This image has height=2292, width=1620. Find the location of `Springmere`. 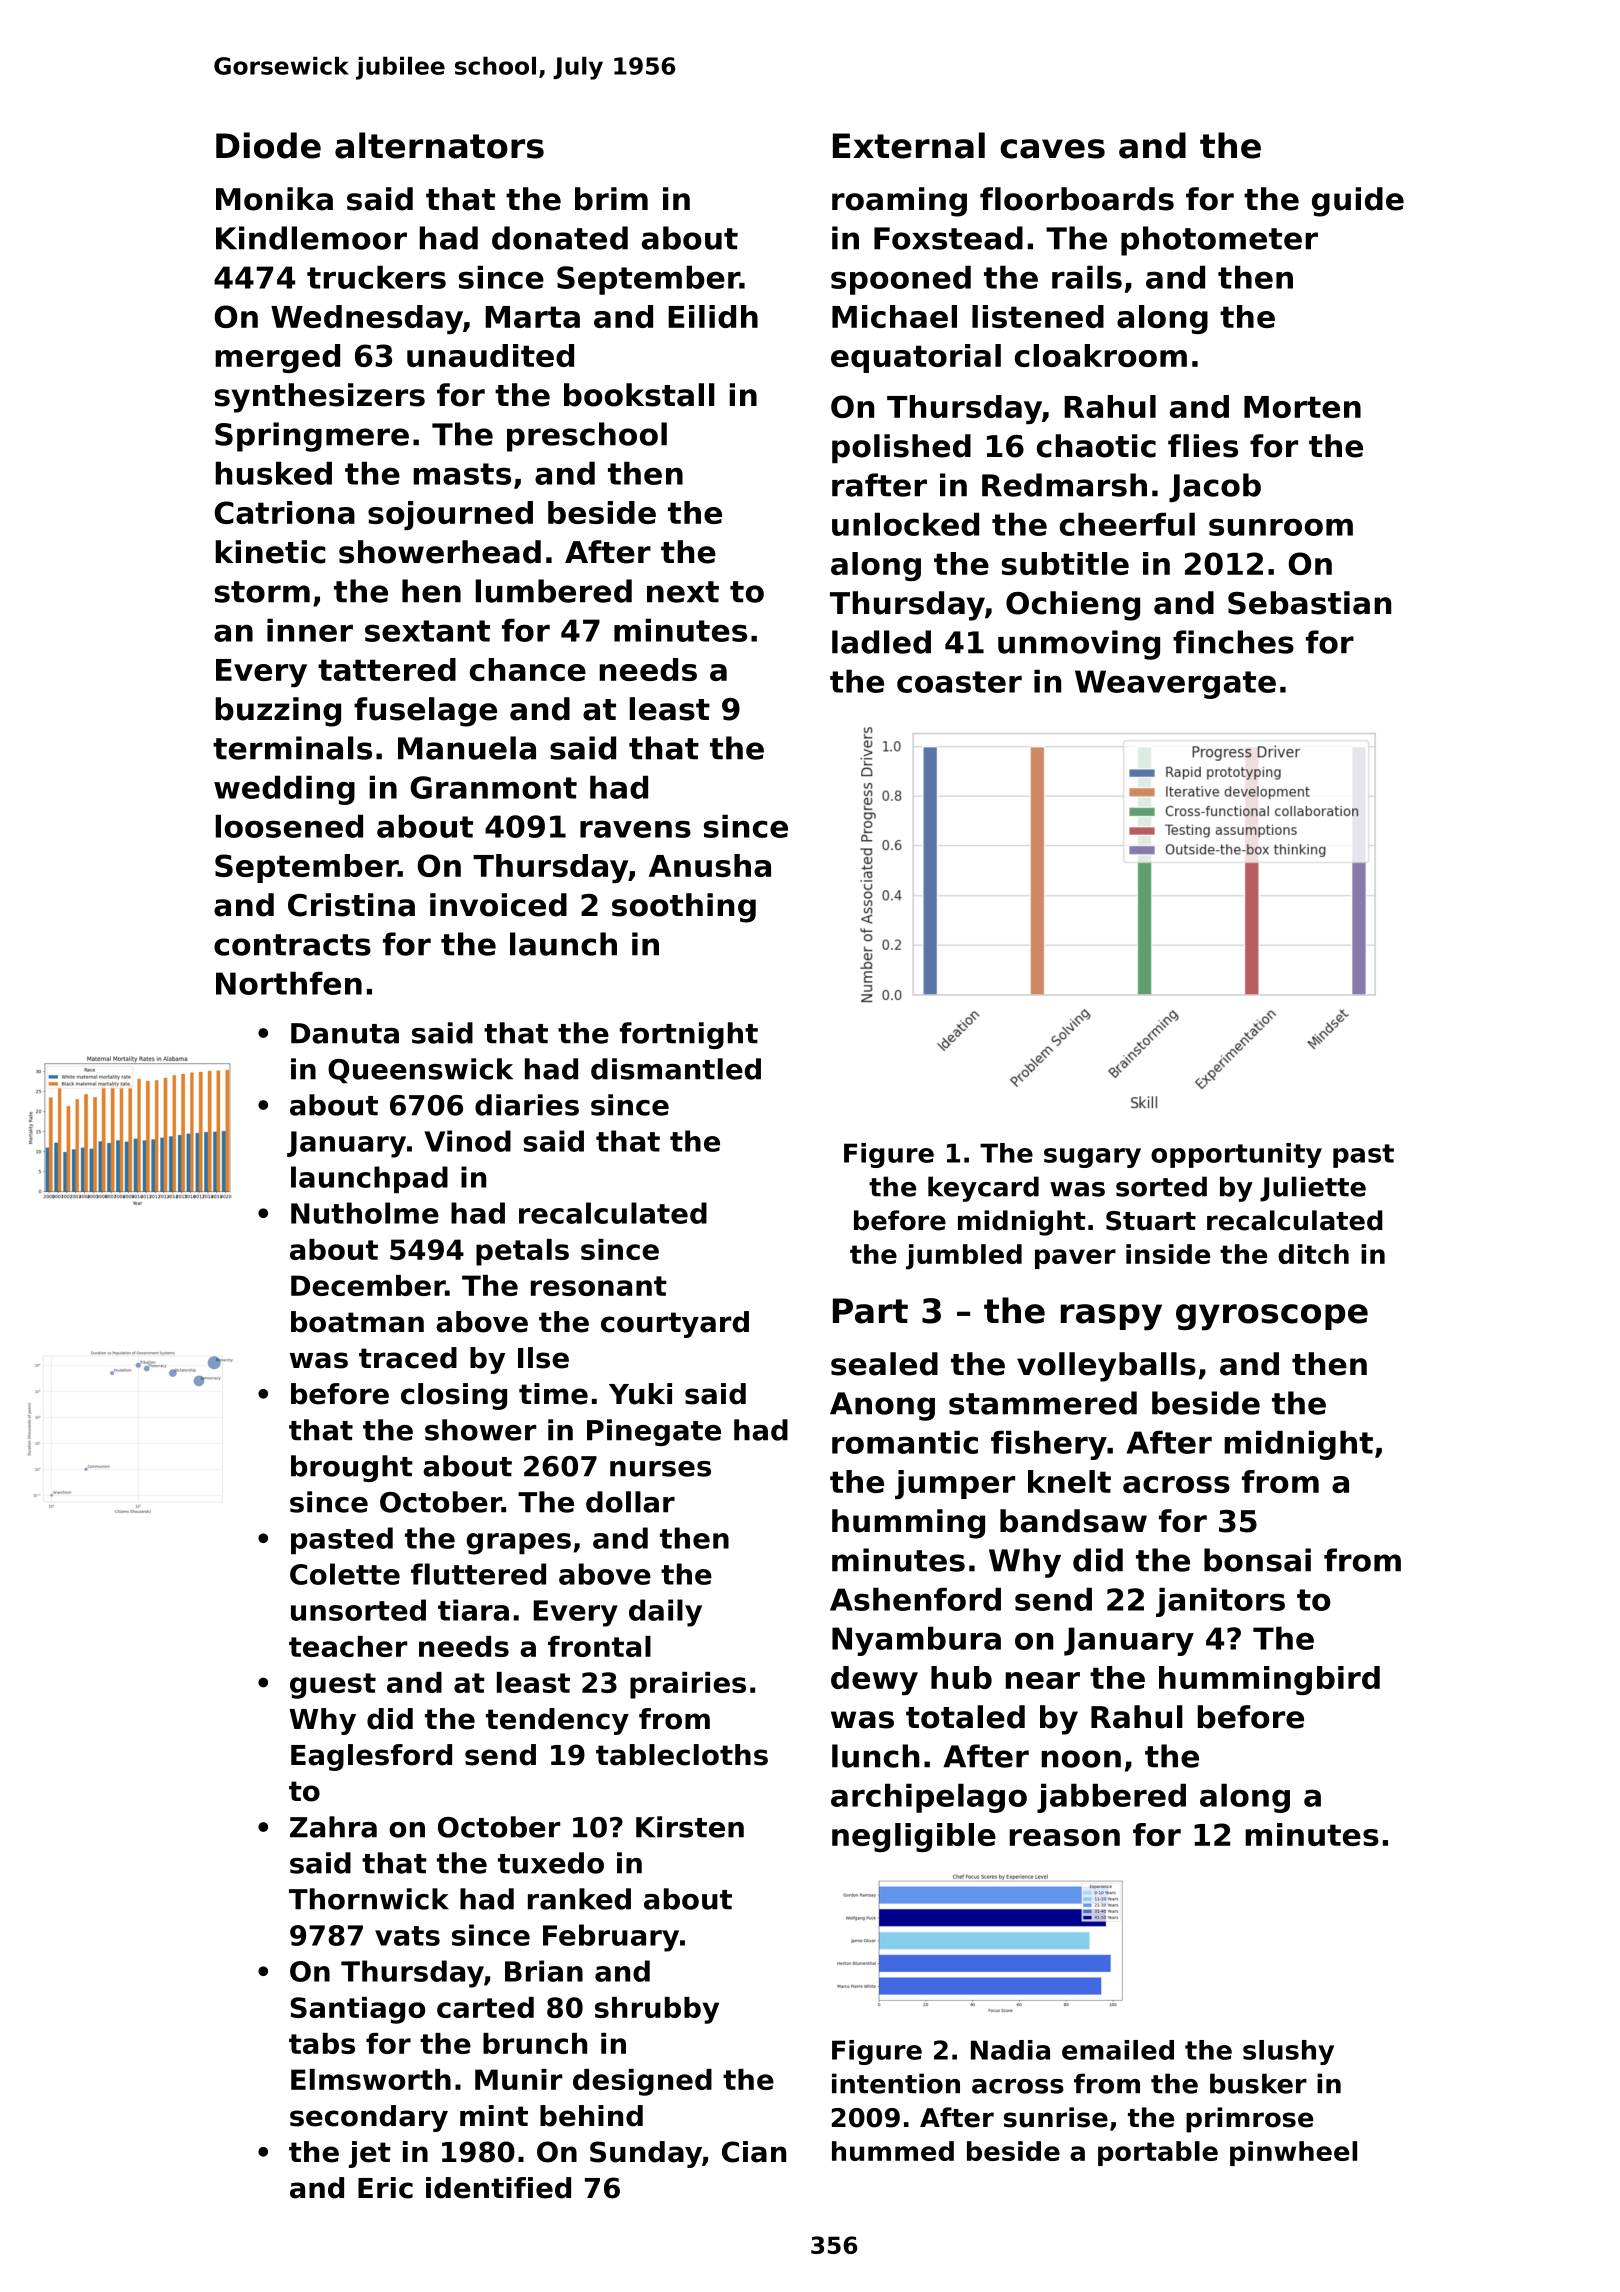

Springmere is located at coordinates (312, 437).
